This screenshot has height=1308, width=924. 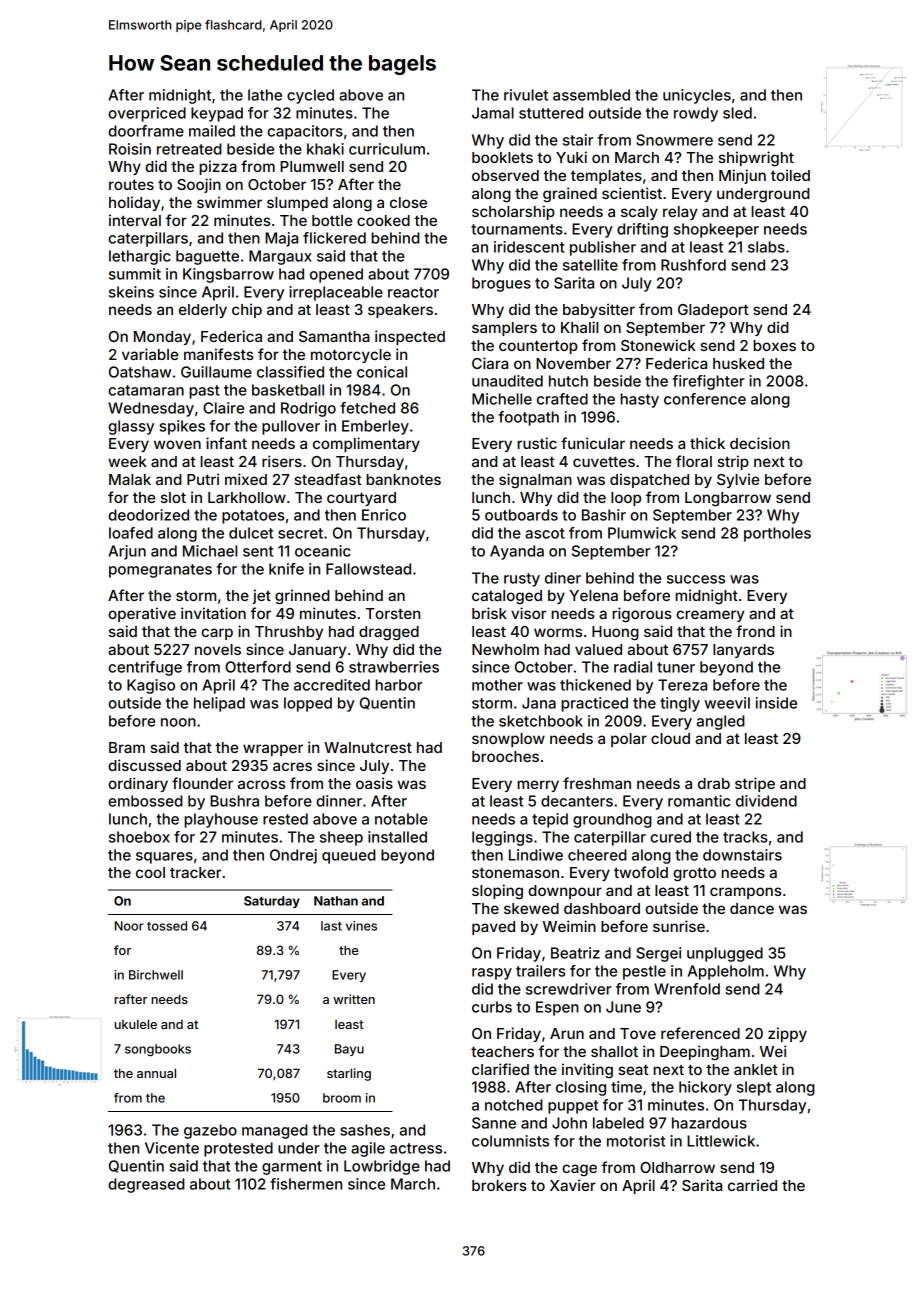 I want to click on Soojin, so click(x=199, y=185).
